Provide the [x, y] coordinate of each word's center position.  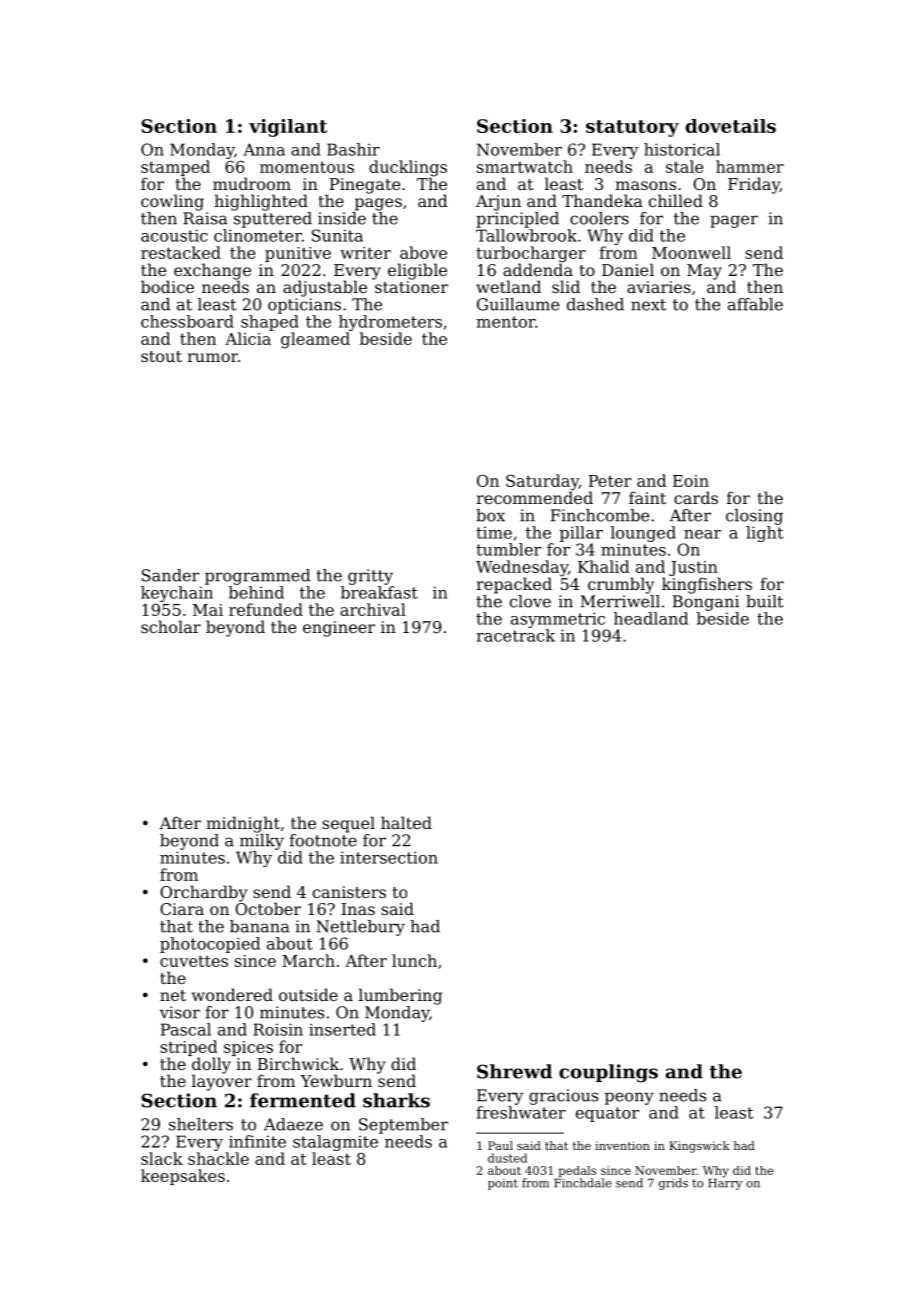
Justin [693, 568]
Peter [610, 481]
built [764, 601]
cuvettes [194, 961]
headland [651, 618]
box [490, 515]
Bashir [353, 149]
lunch [414, 960]
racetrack [515, 635]
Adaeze [293, 1124]
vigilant [288, 128]
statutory [632, 128]
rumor [212, 357]
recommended [534, 497]
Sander [171, 575]
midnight [243, 824]
